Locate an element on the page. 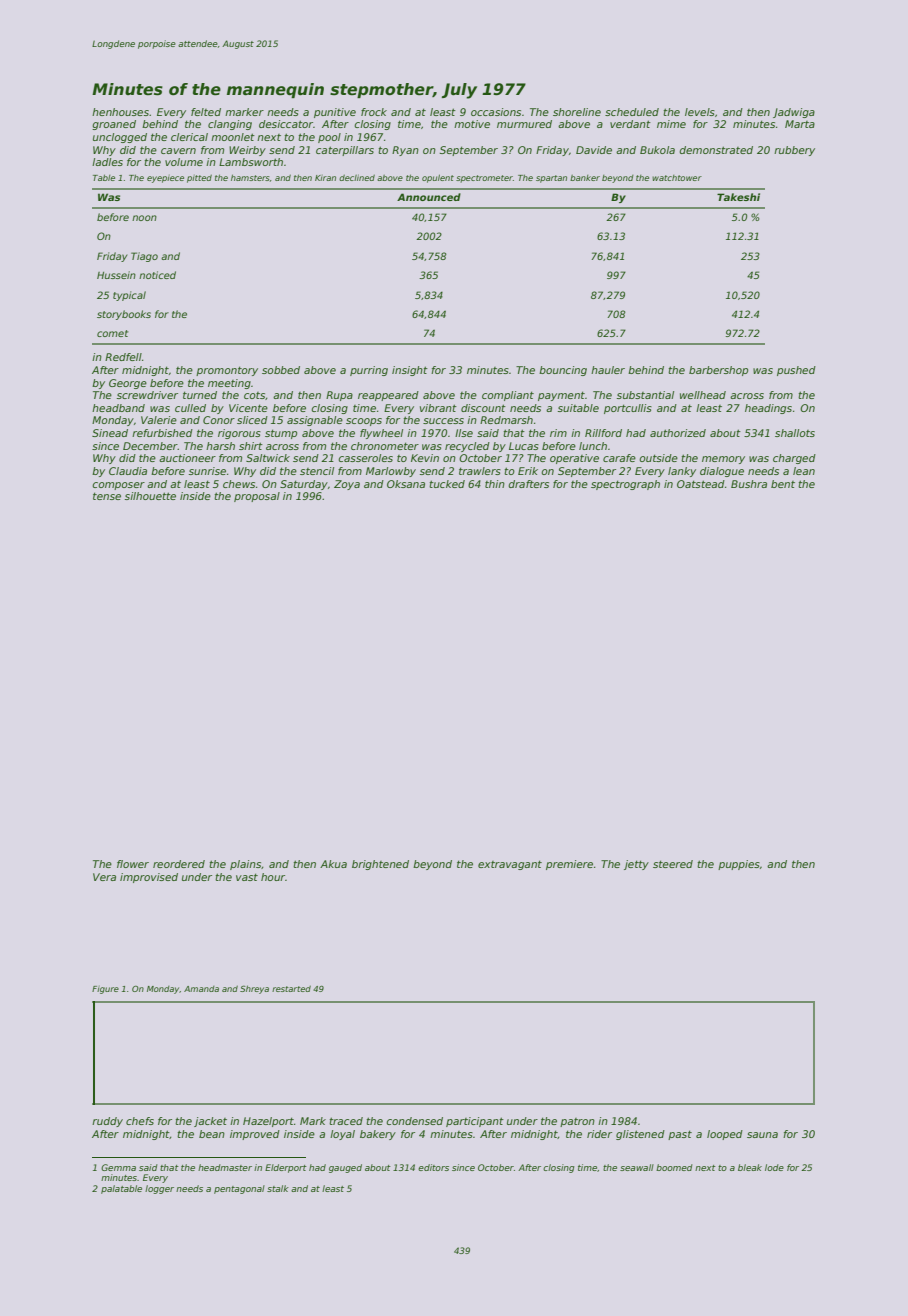 The width and height of the image is (908, 1316). frock is located at coordinates (374, 112).
